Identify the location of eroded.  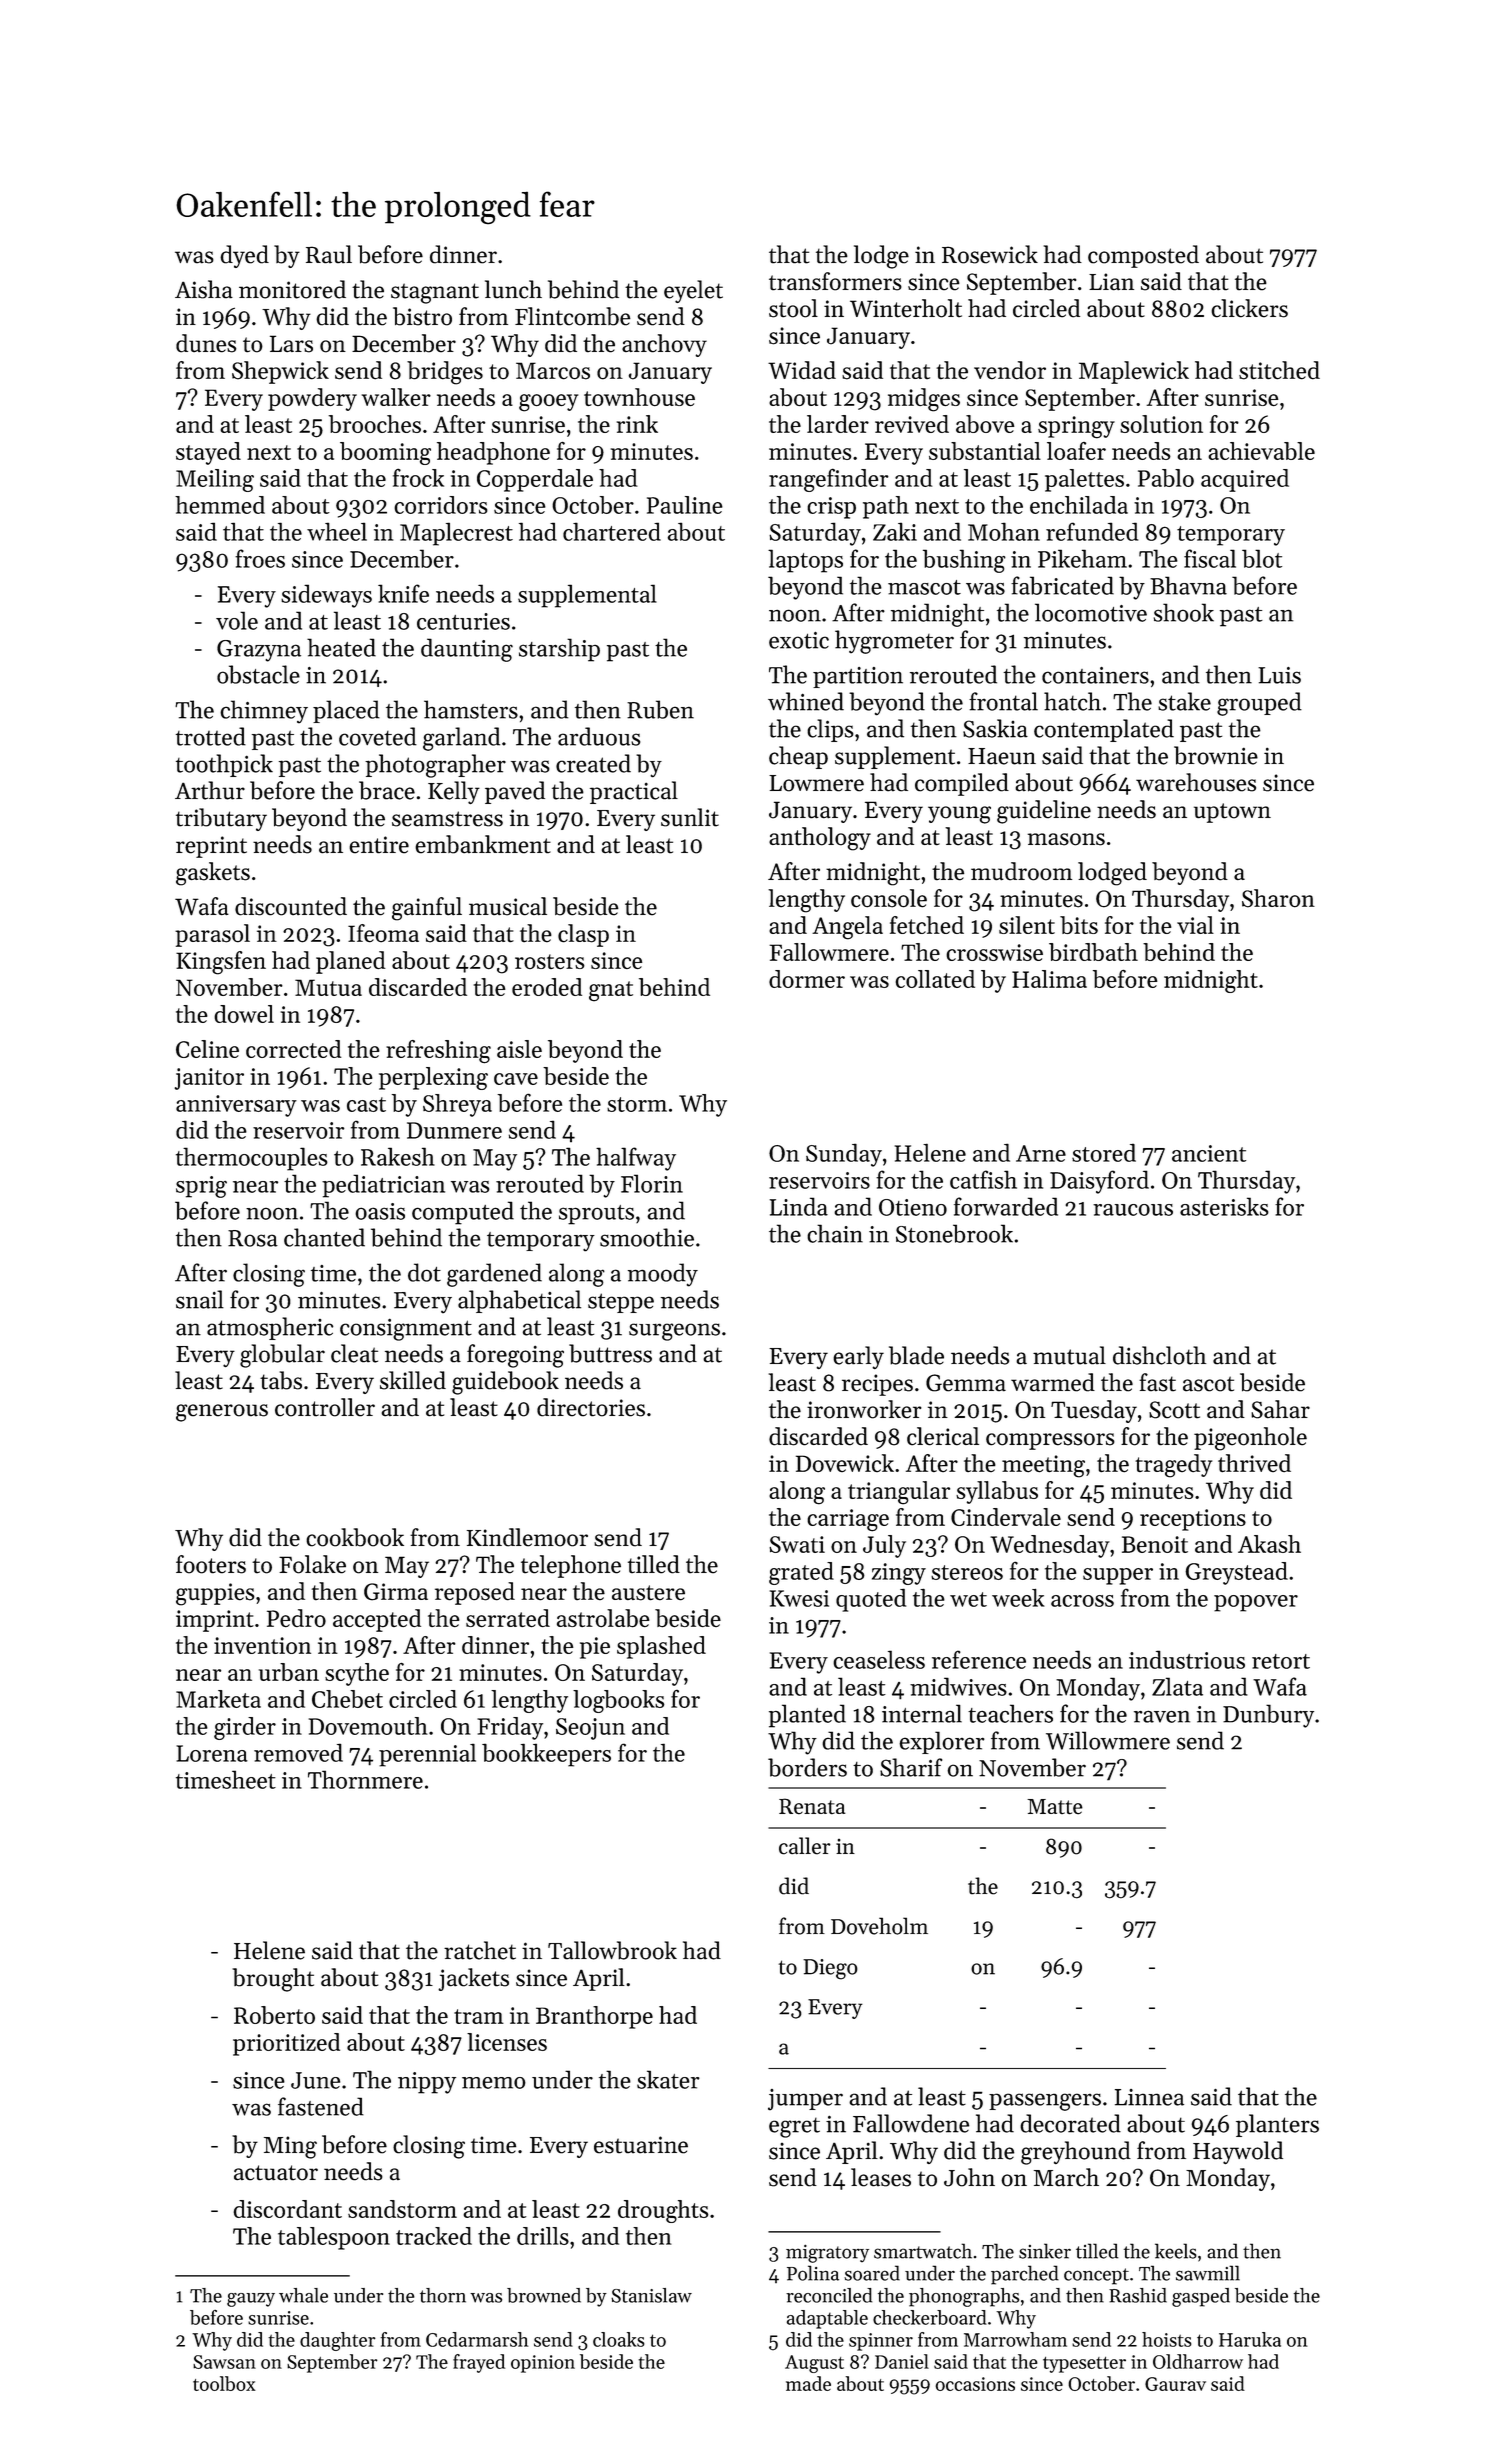
(547, 987).
